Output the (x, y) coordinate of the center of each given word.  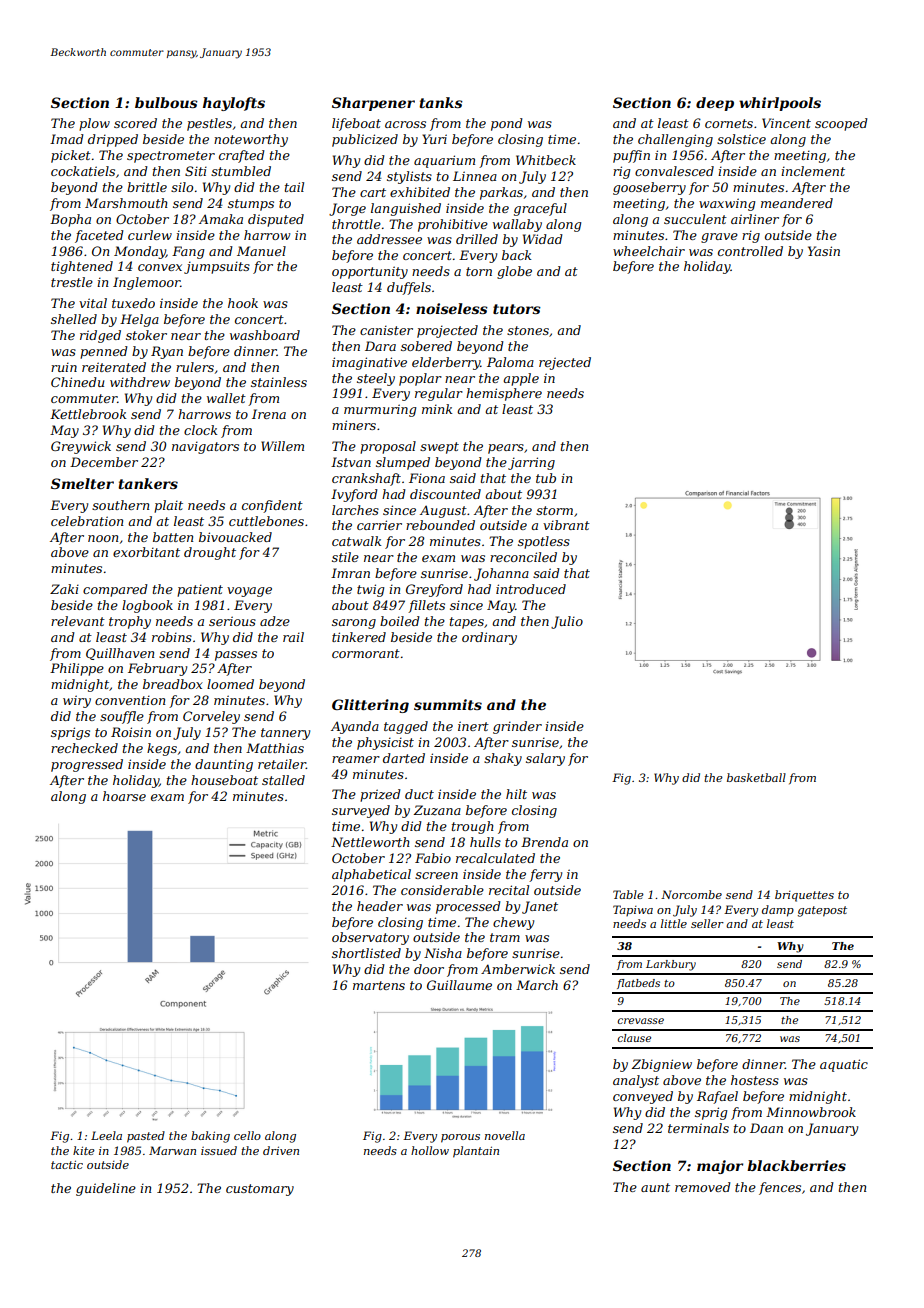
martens (379, 985)
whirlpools (780, 104)
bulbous (166, 102)
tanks (441, 102)
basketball (756, 777)
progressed (87, 765)
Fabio (433, 858)
